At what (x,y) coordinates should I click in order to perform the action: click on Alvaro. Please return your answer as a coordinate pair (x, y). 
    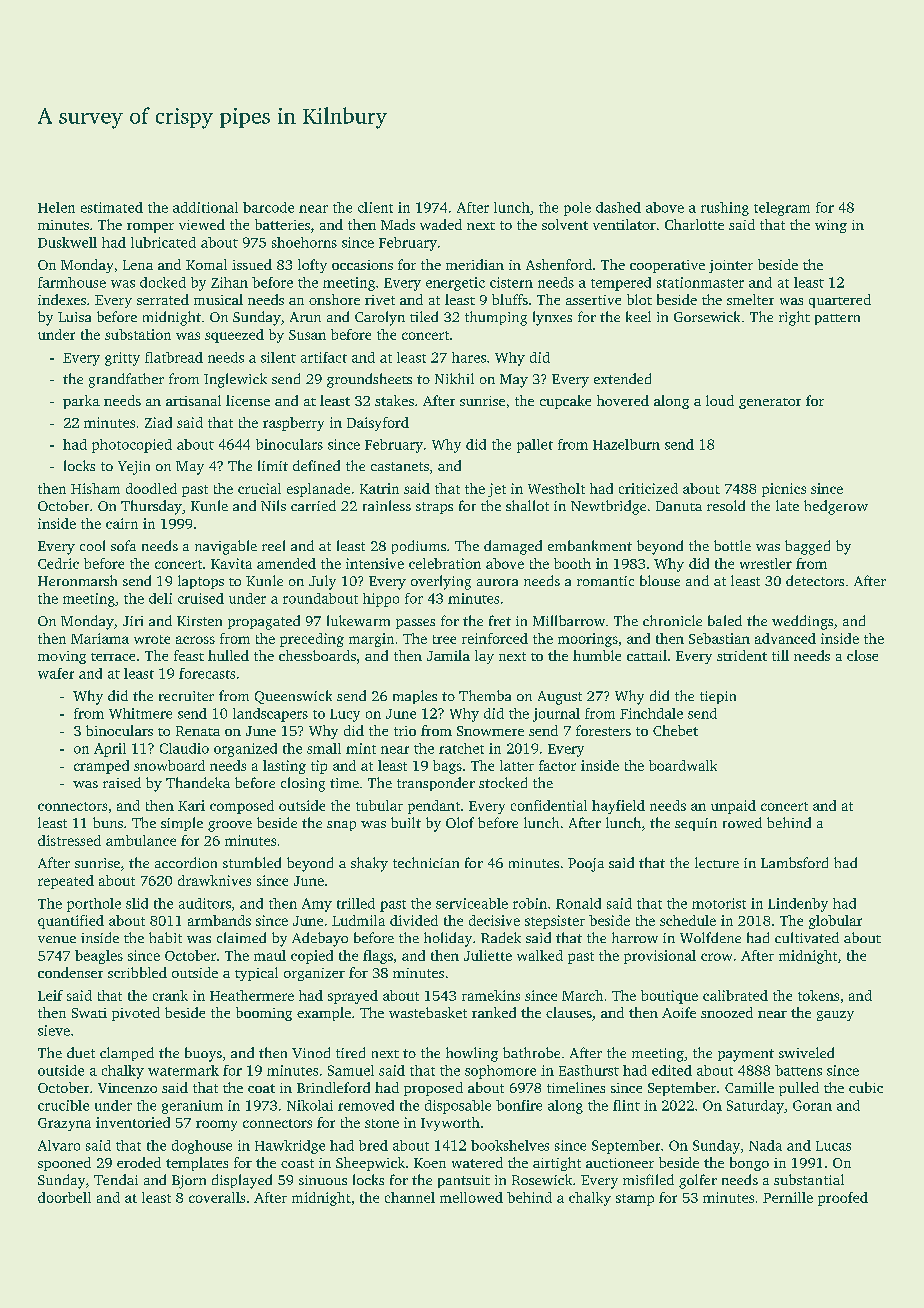
    Looking at the image, I should click on (59, 1145).
